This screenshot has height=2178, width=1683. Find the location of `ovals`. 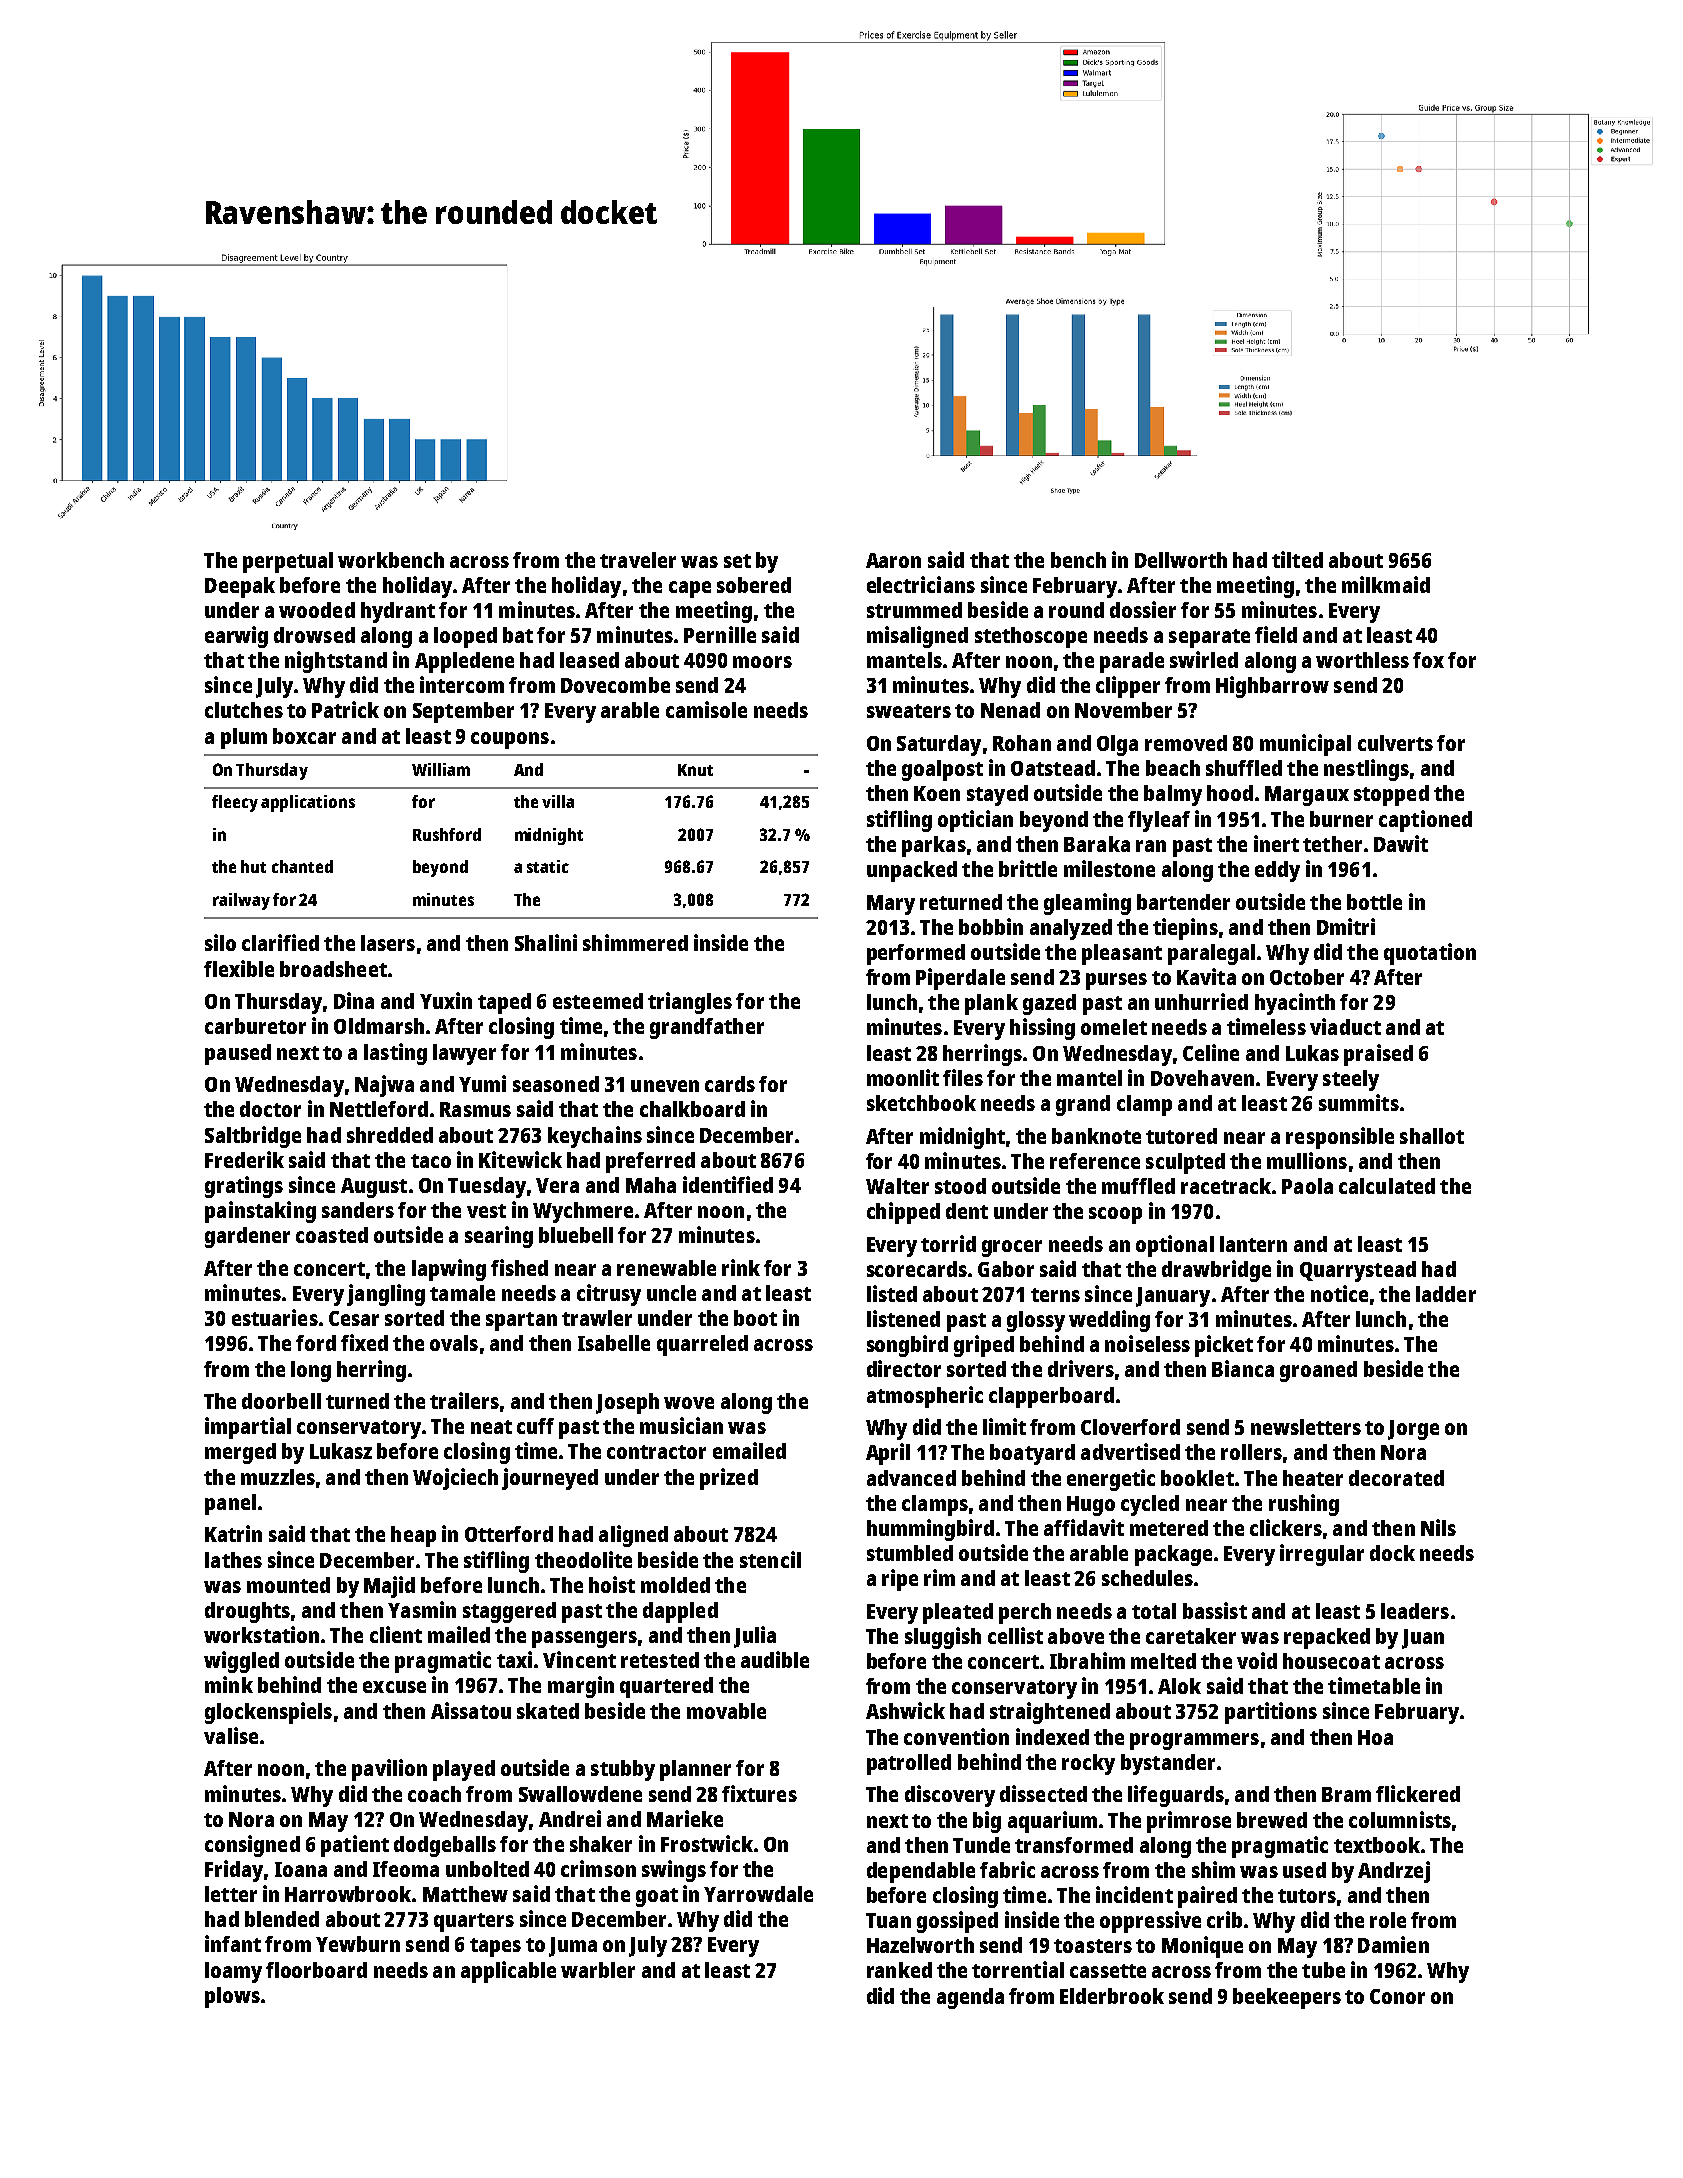

ovals is located at coordinates (454, 1343).
